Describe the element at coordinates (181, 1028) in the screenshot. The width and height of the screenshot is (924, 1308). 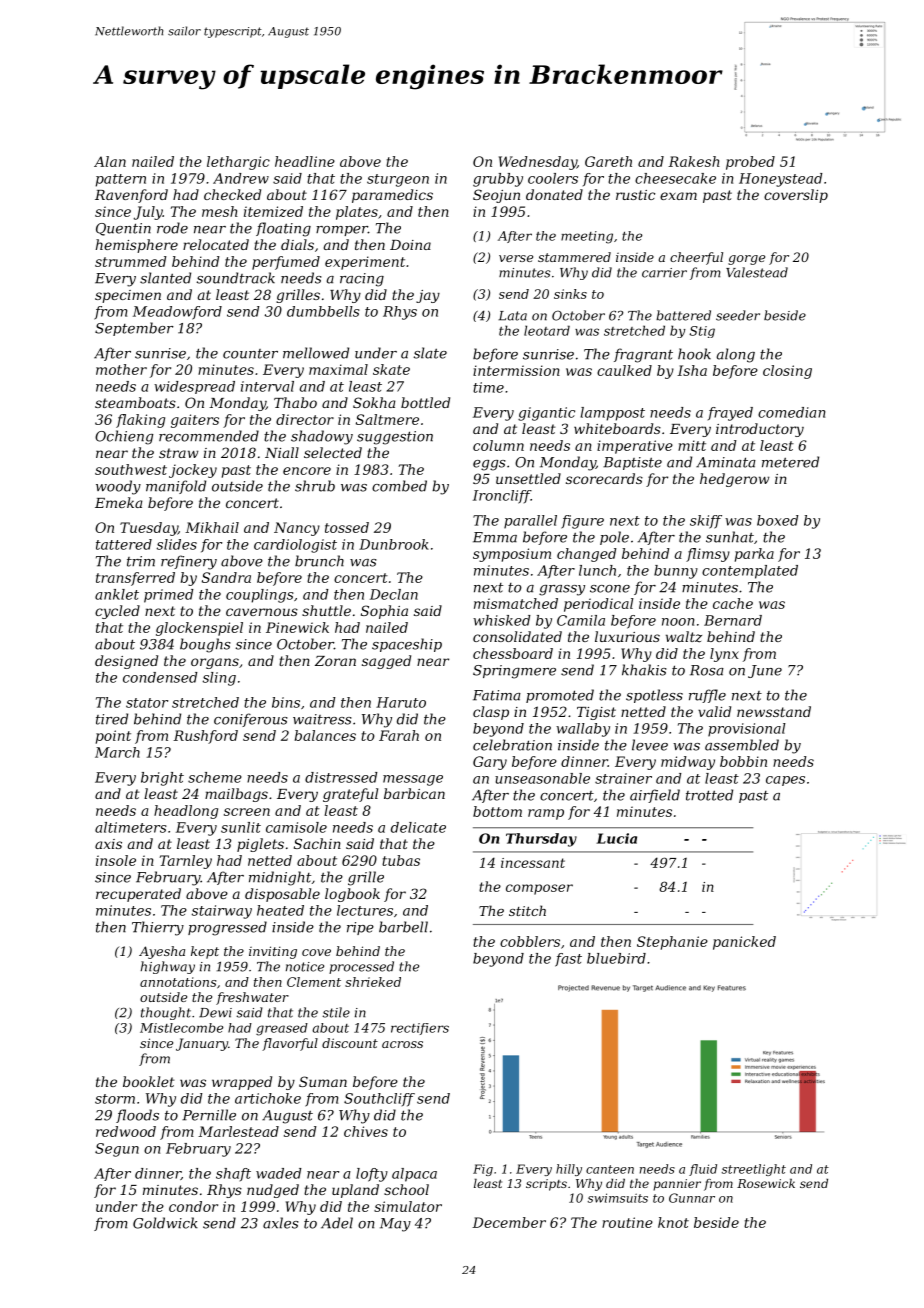
I see `Mistlecombe` at that location.
